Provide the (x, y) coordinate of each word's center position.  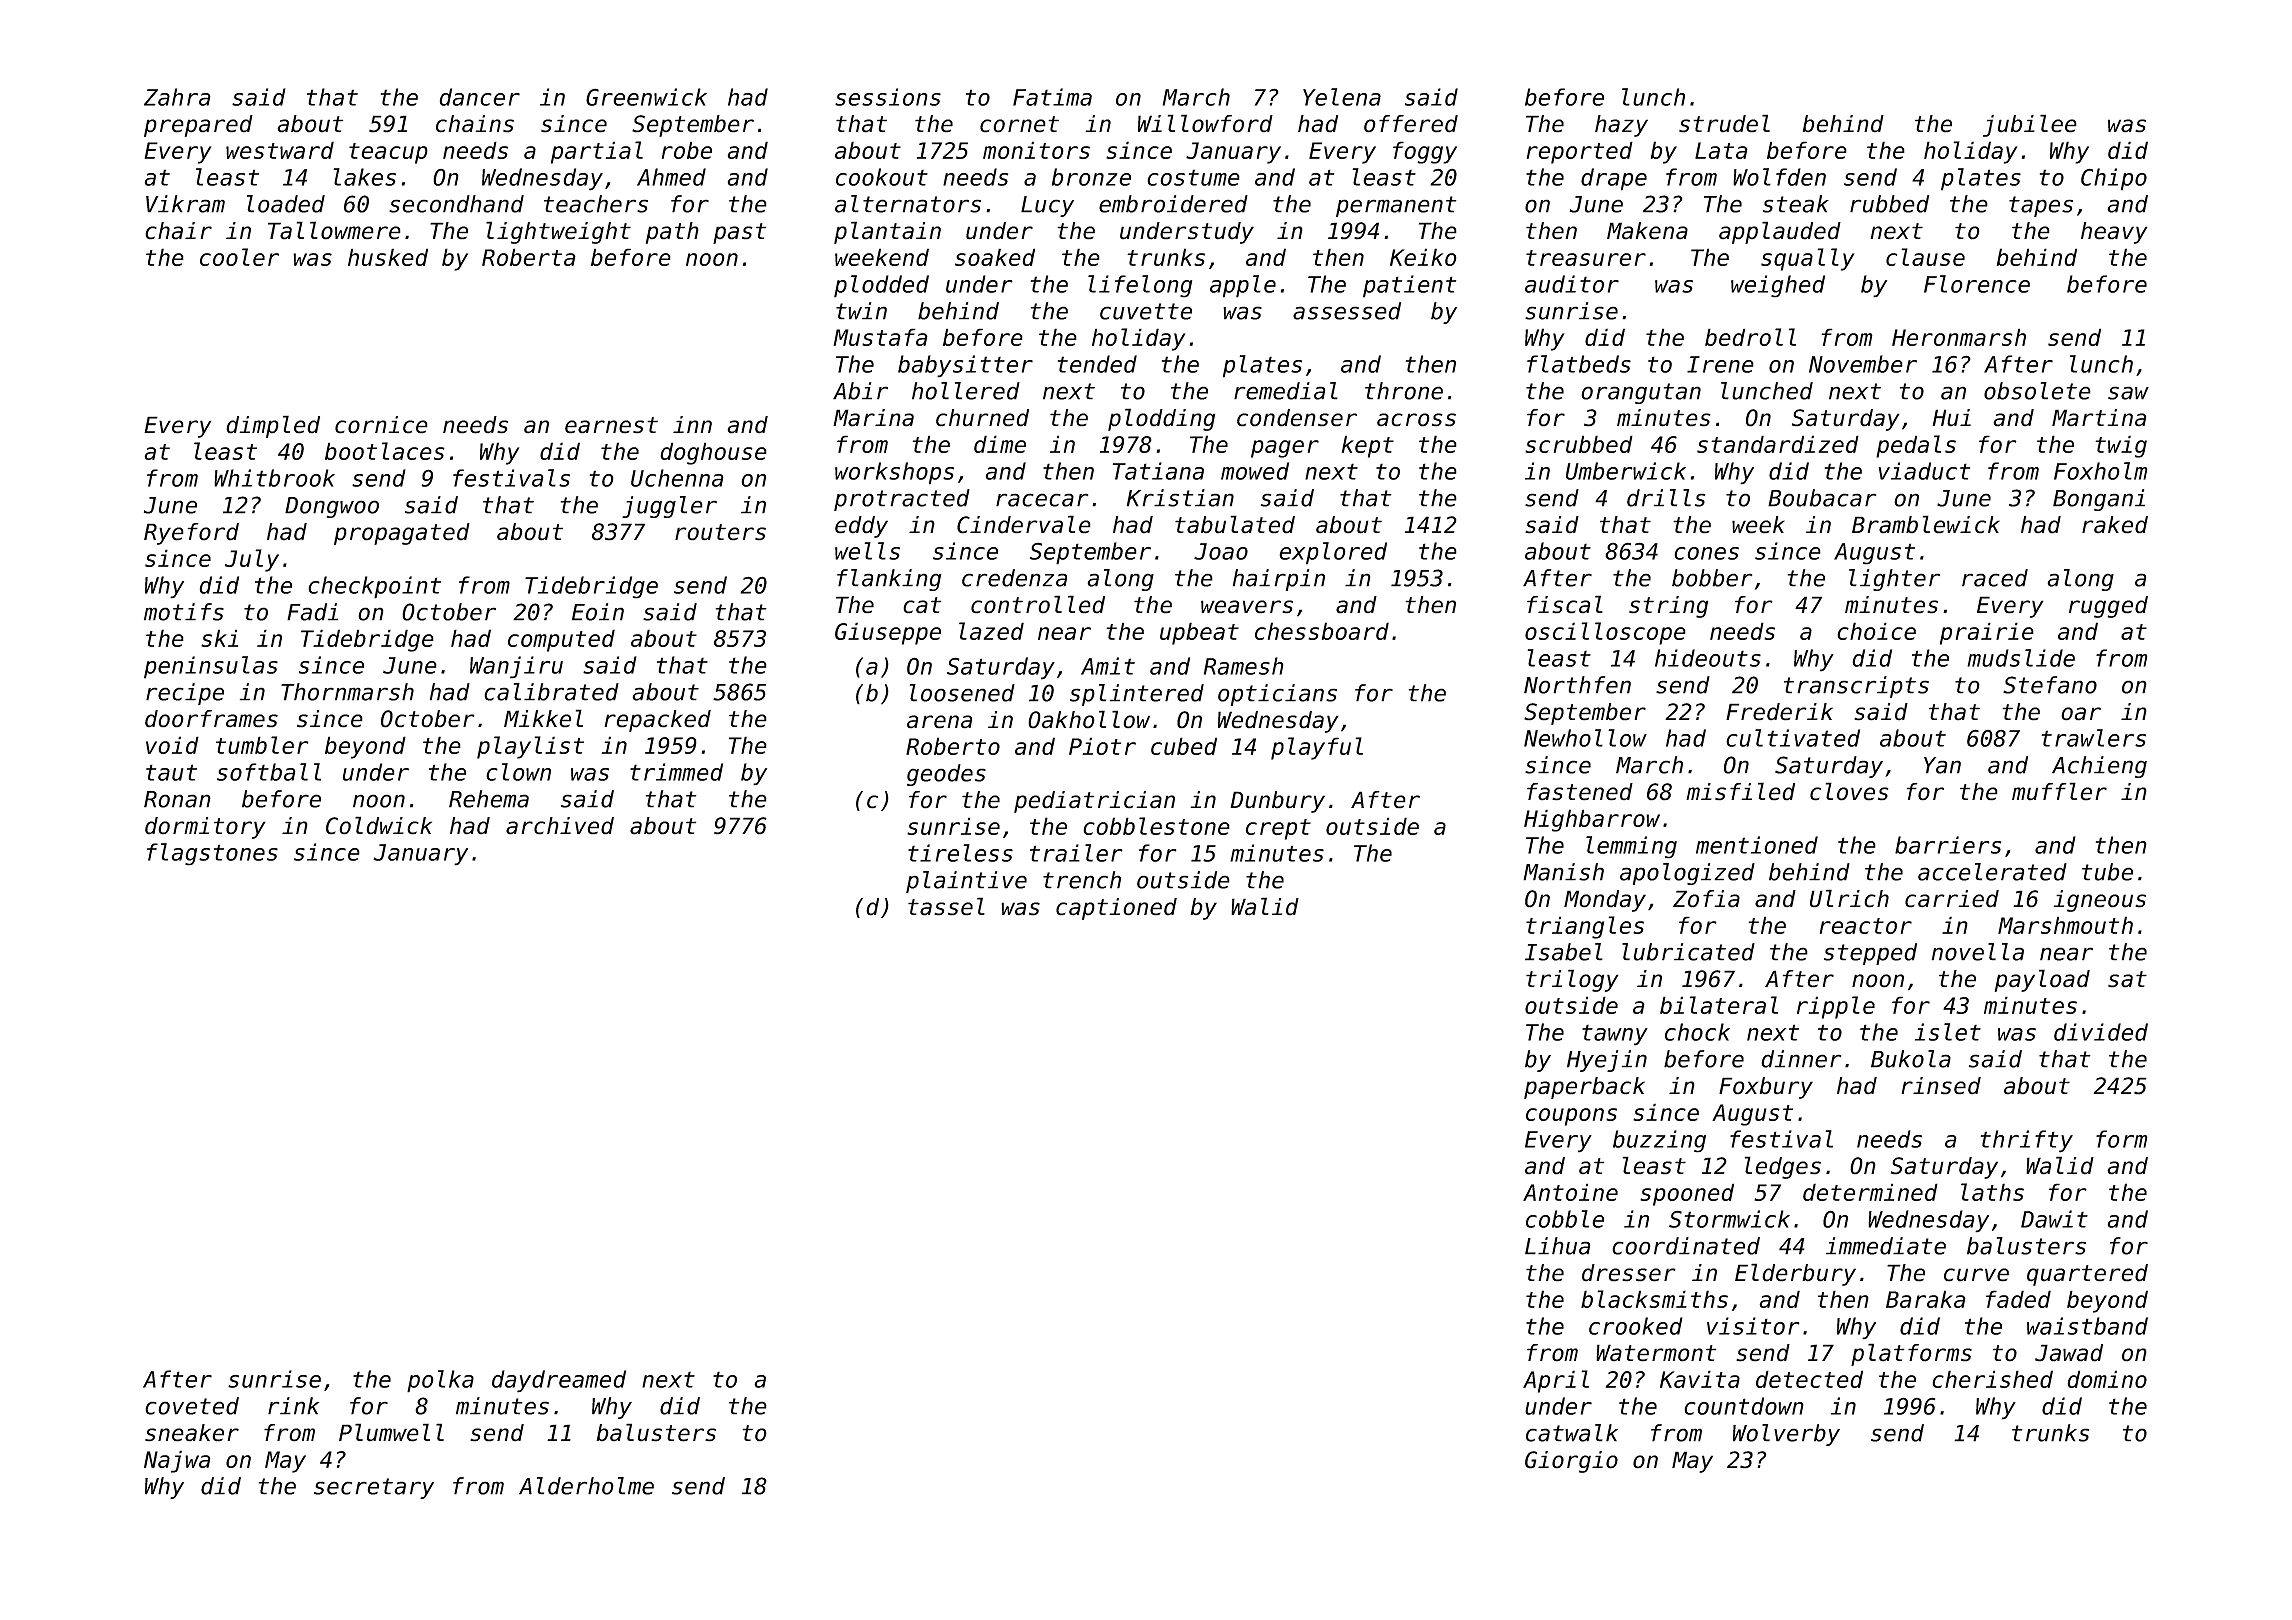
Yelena (1342, 97)
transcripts (1856, 687)
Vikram (185, 204)
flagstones (212, 854)
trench (1082, 880)
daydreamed (559, 1381)
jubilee (2030, 125)
